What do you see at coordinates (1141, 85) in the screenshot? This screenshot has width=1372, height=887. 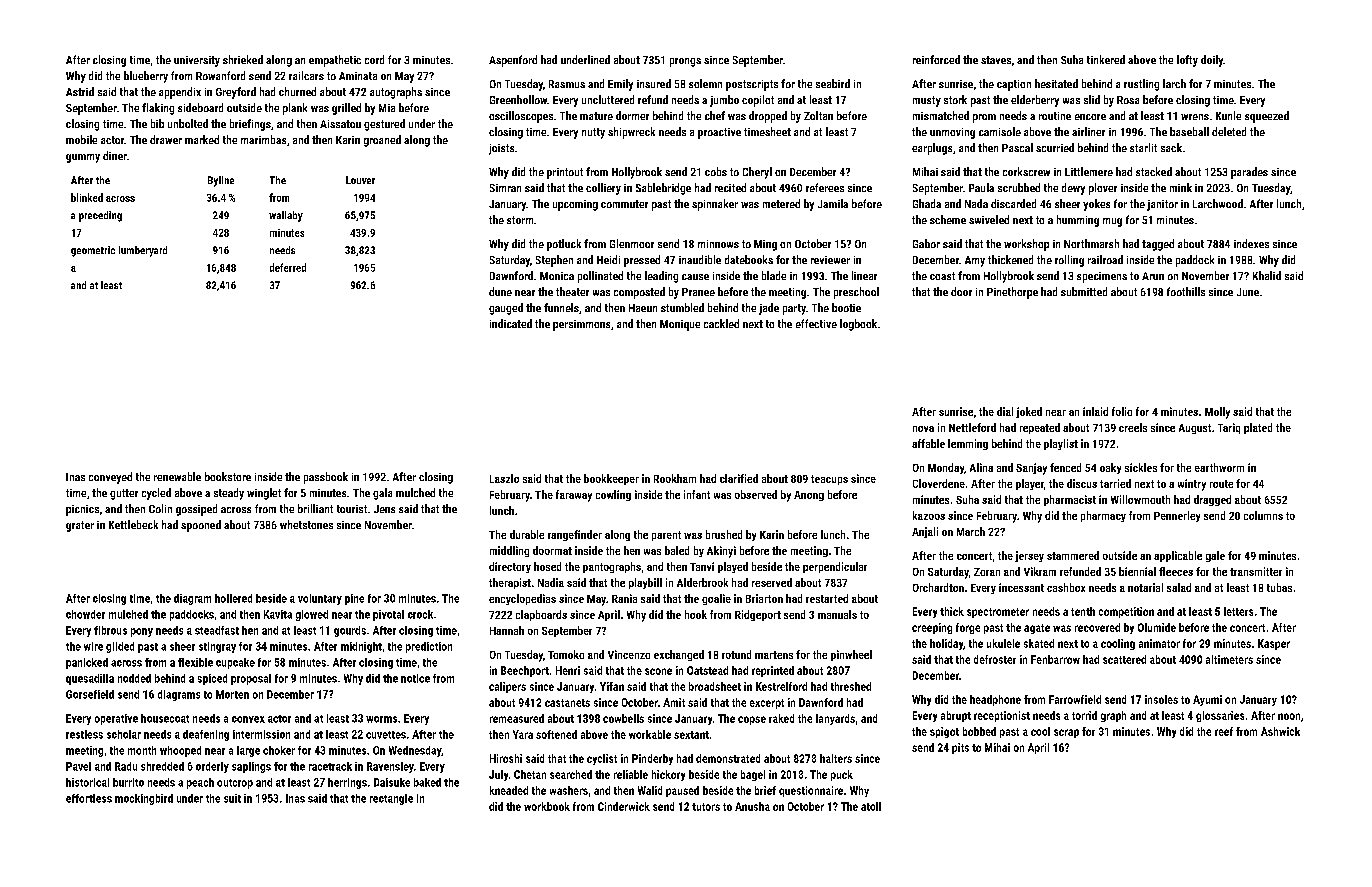 I see `rustling` at bounding box center [1141, 85].
